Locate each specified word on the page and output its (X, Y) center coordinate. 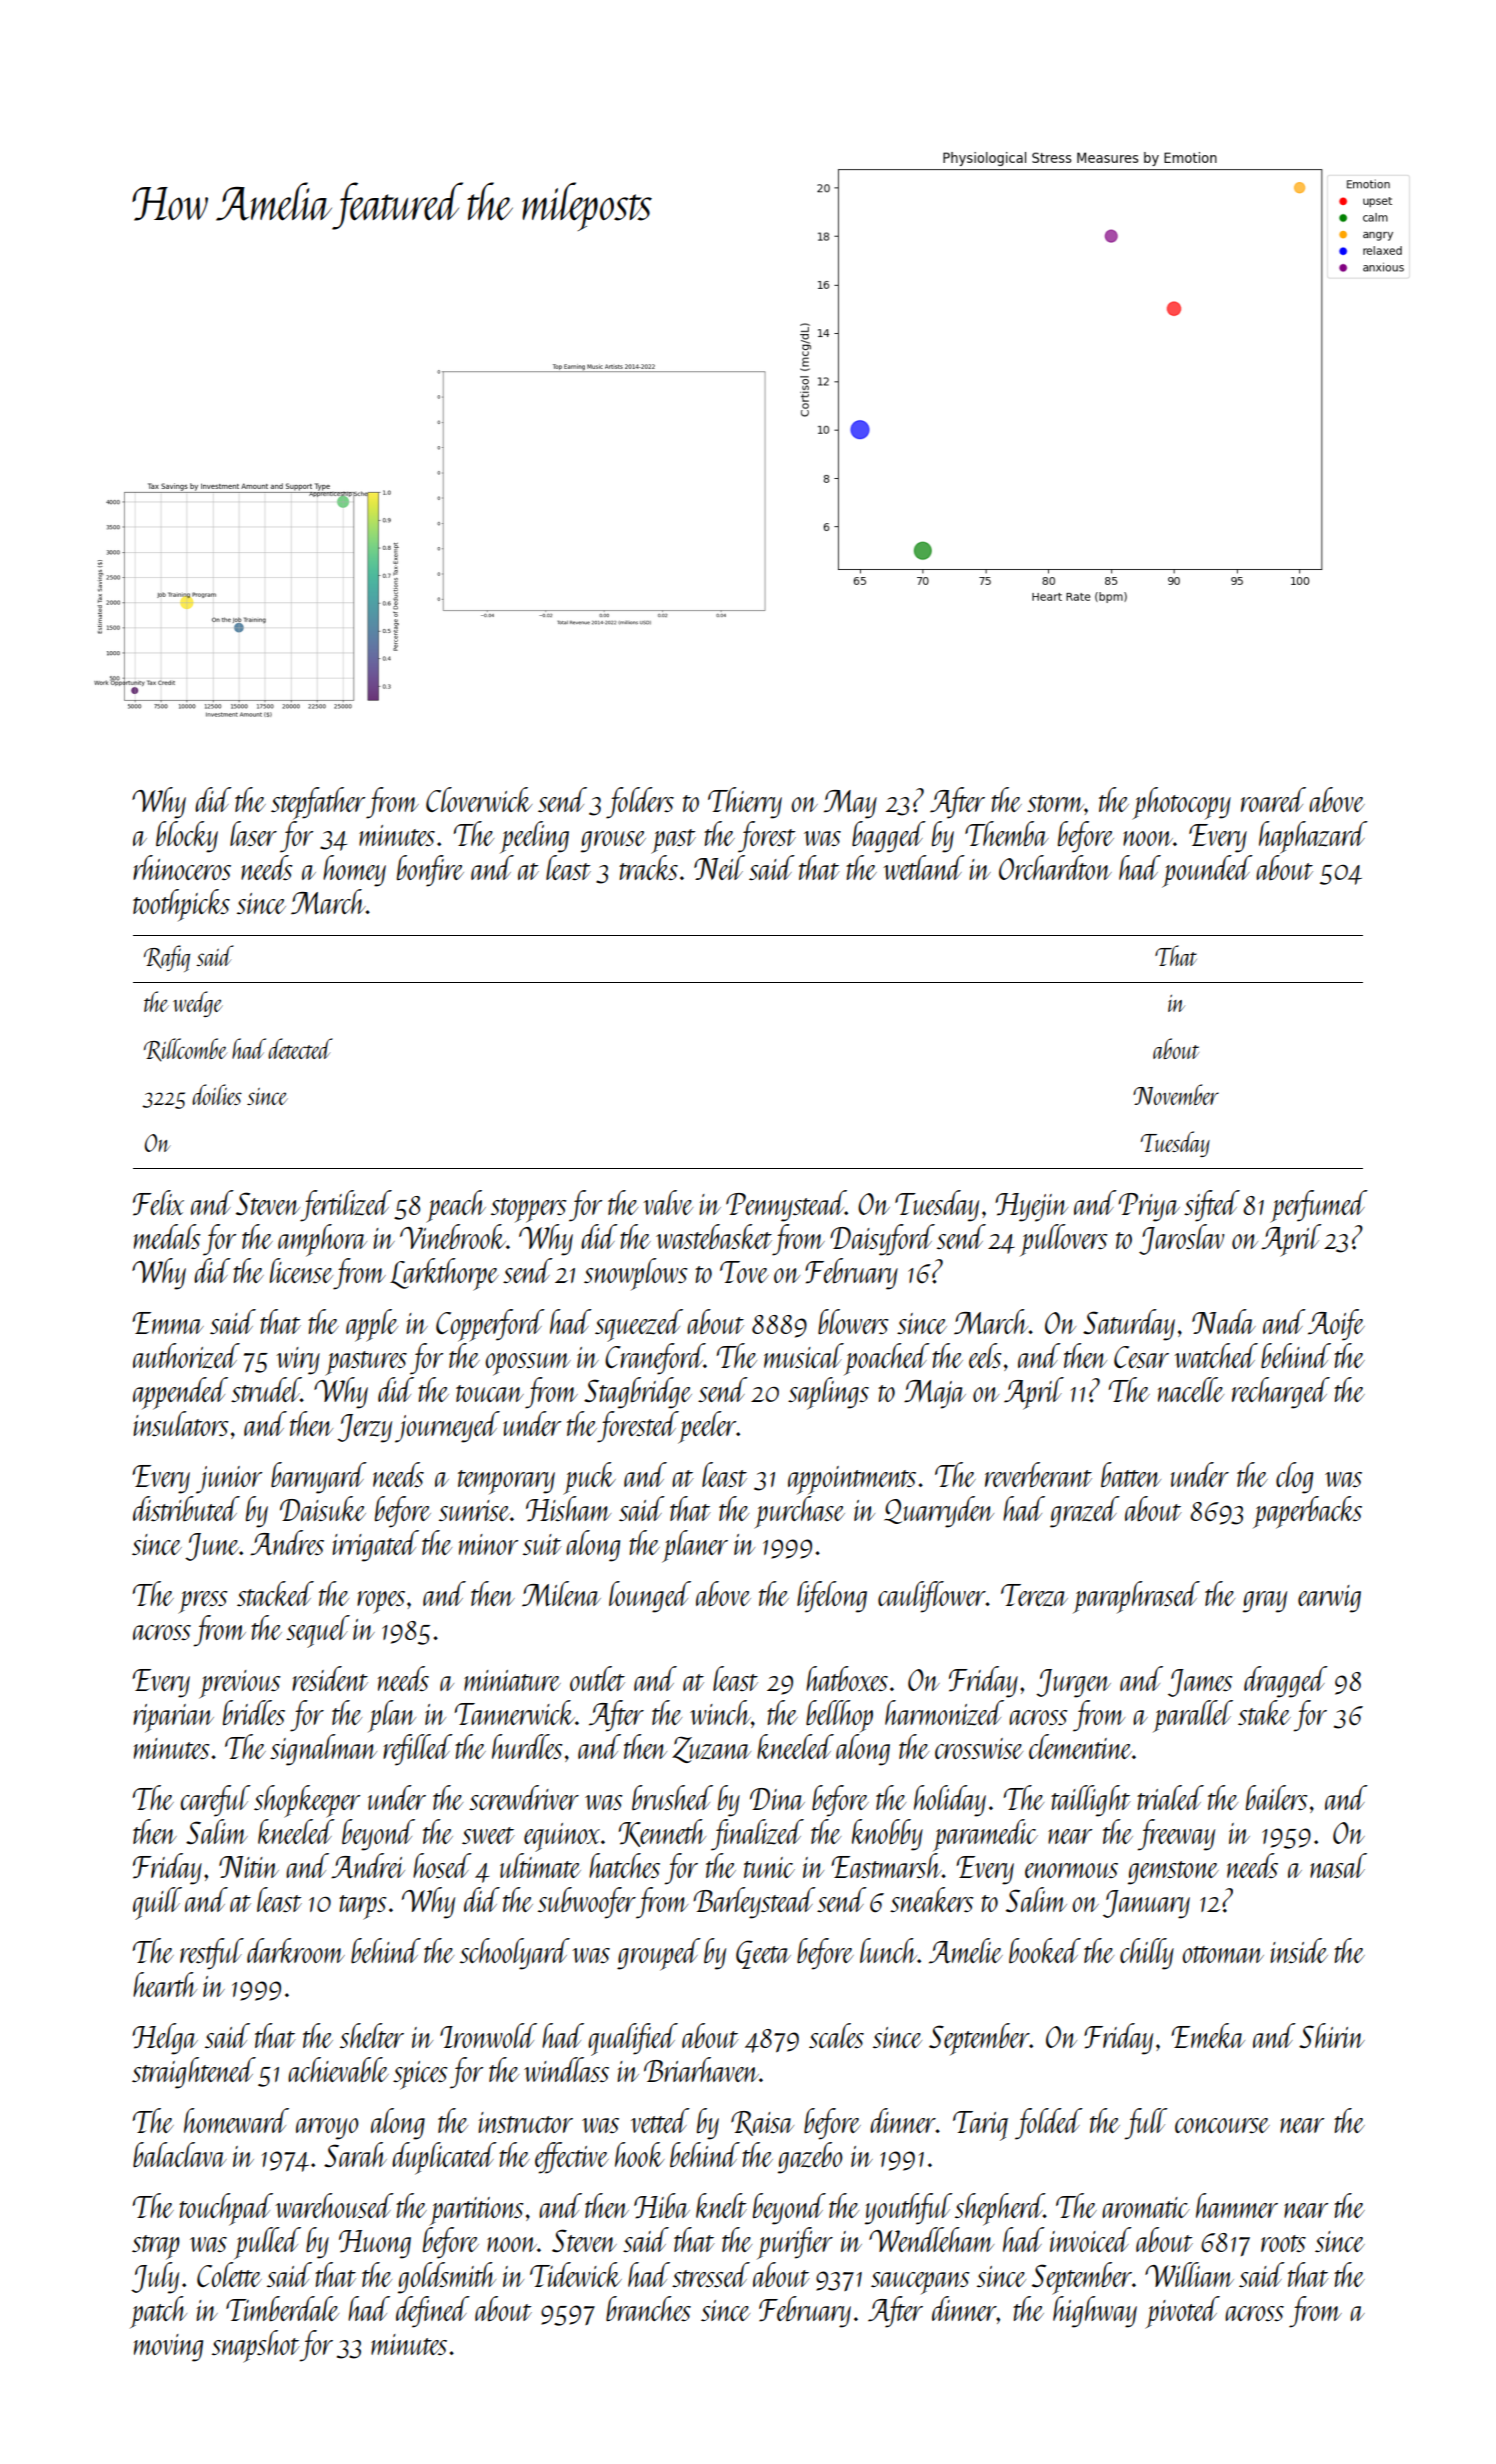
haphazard (1313, 837)
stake (1264, 1712)
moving (168, 2348)
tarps (363, 1907)
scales (836, 2035)
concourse (1222, 2125)
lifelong (832, 1597)
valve (668, 1202)
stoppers (529, 1210)
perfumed (1319, 1206)
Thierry (745, 803)
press (203, 1602)
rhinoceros (182, 867)
